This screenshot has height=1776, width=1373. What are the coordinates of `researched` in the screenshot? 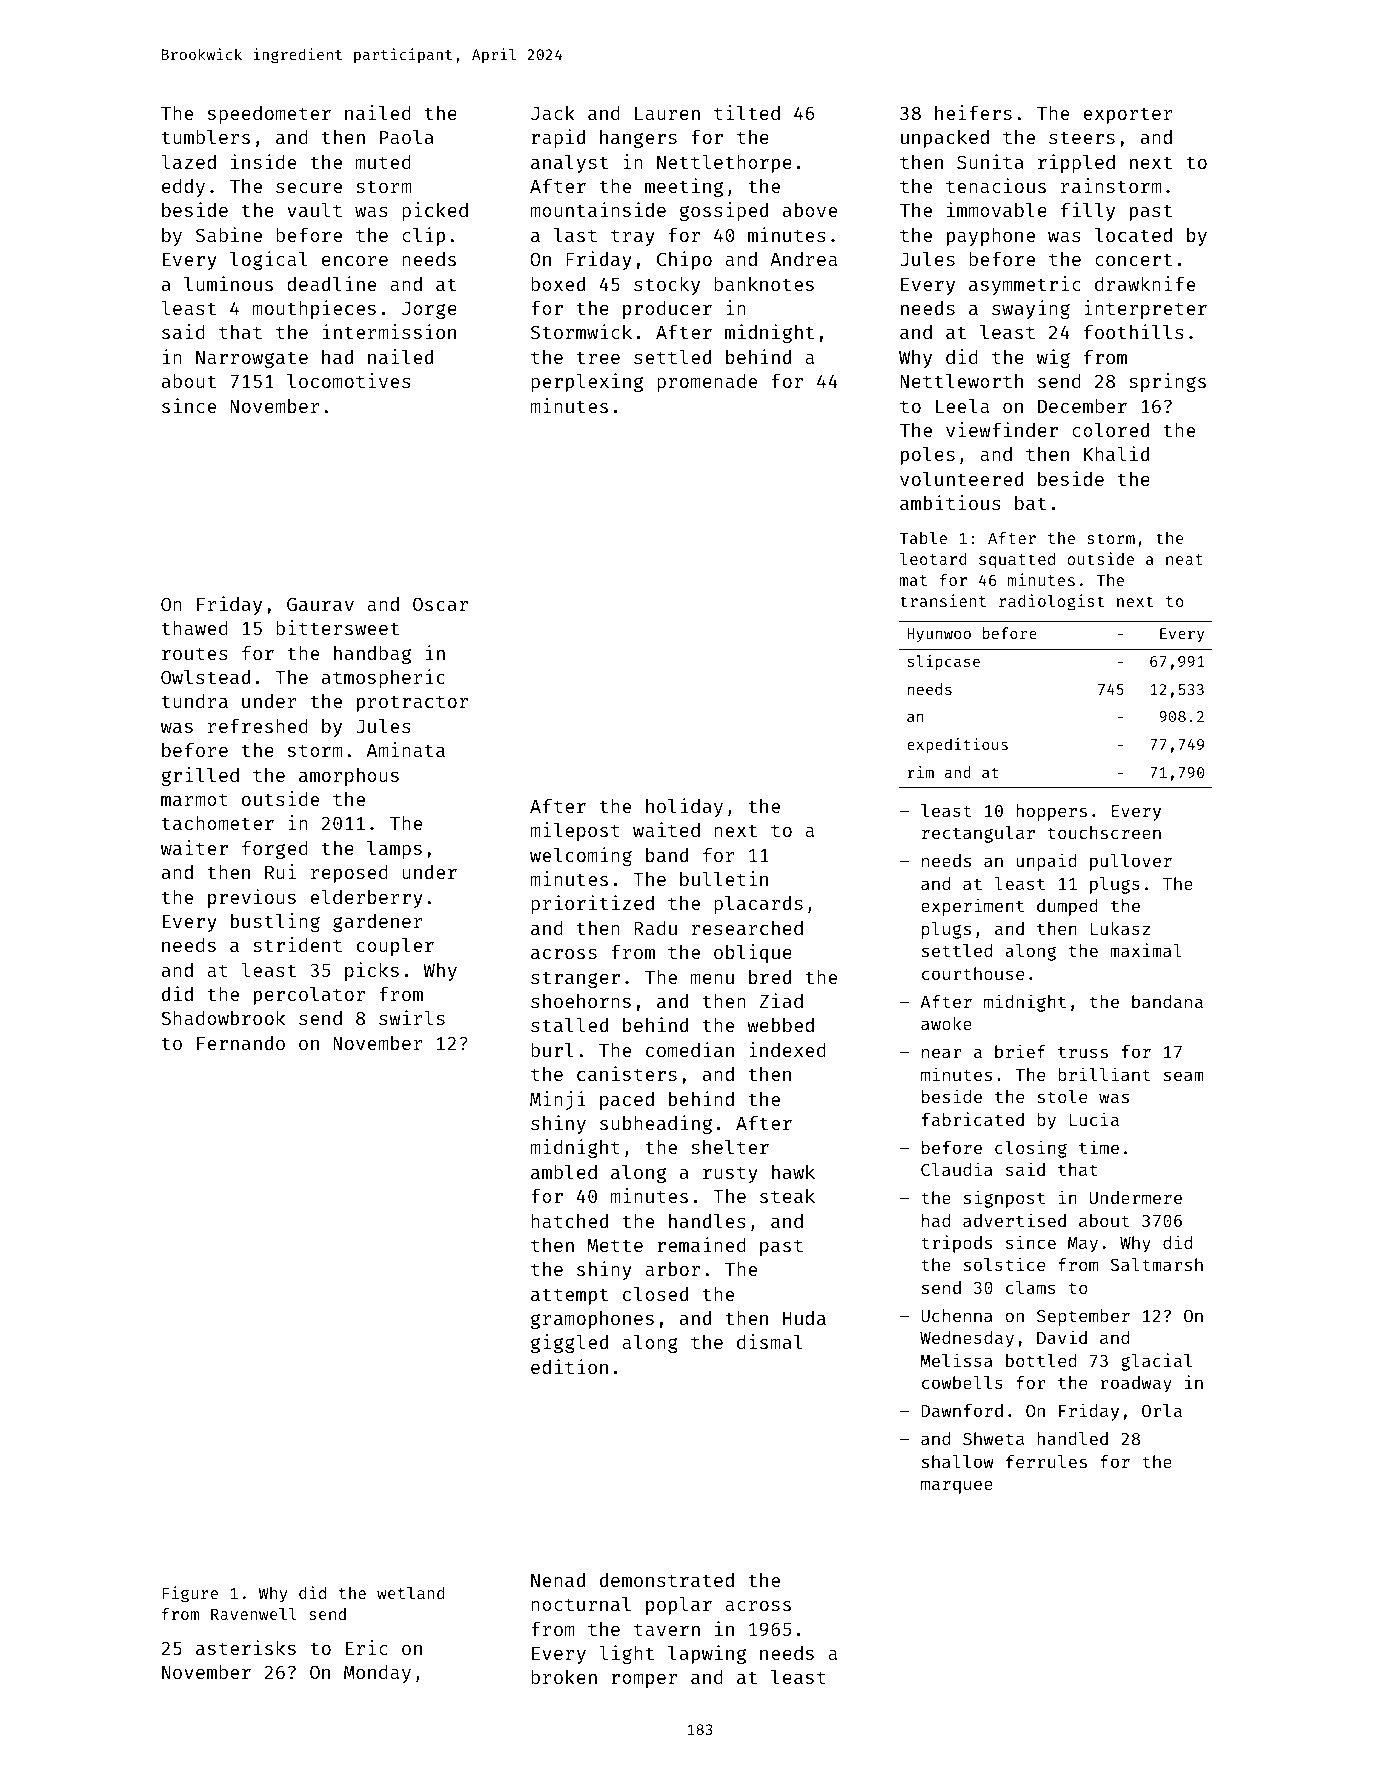 It's located at (747, 928).
